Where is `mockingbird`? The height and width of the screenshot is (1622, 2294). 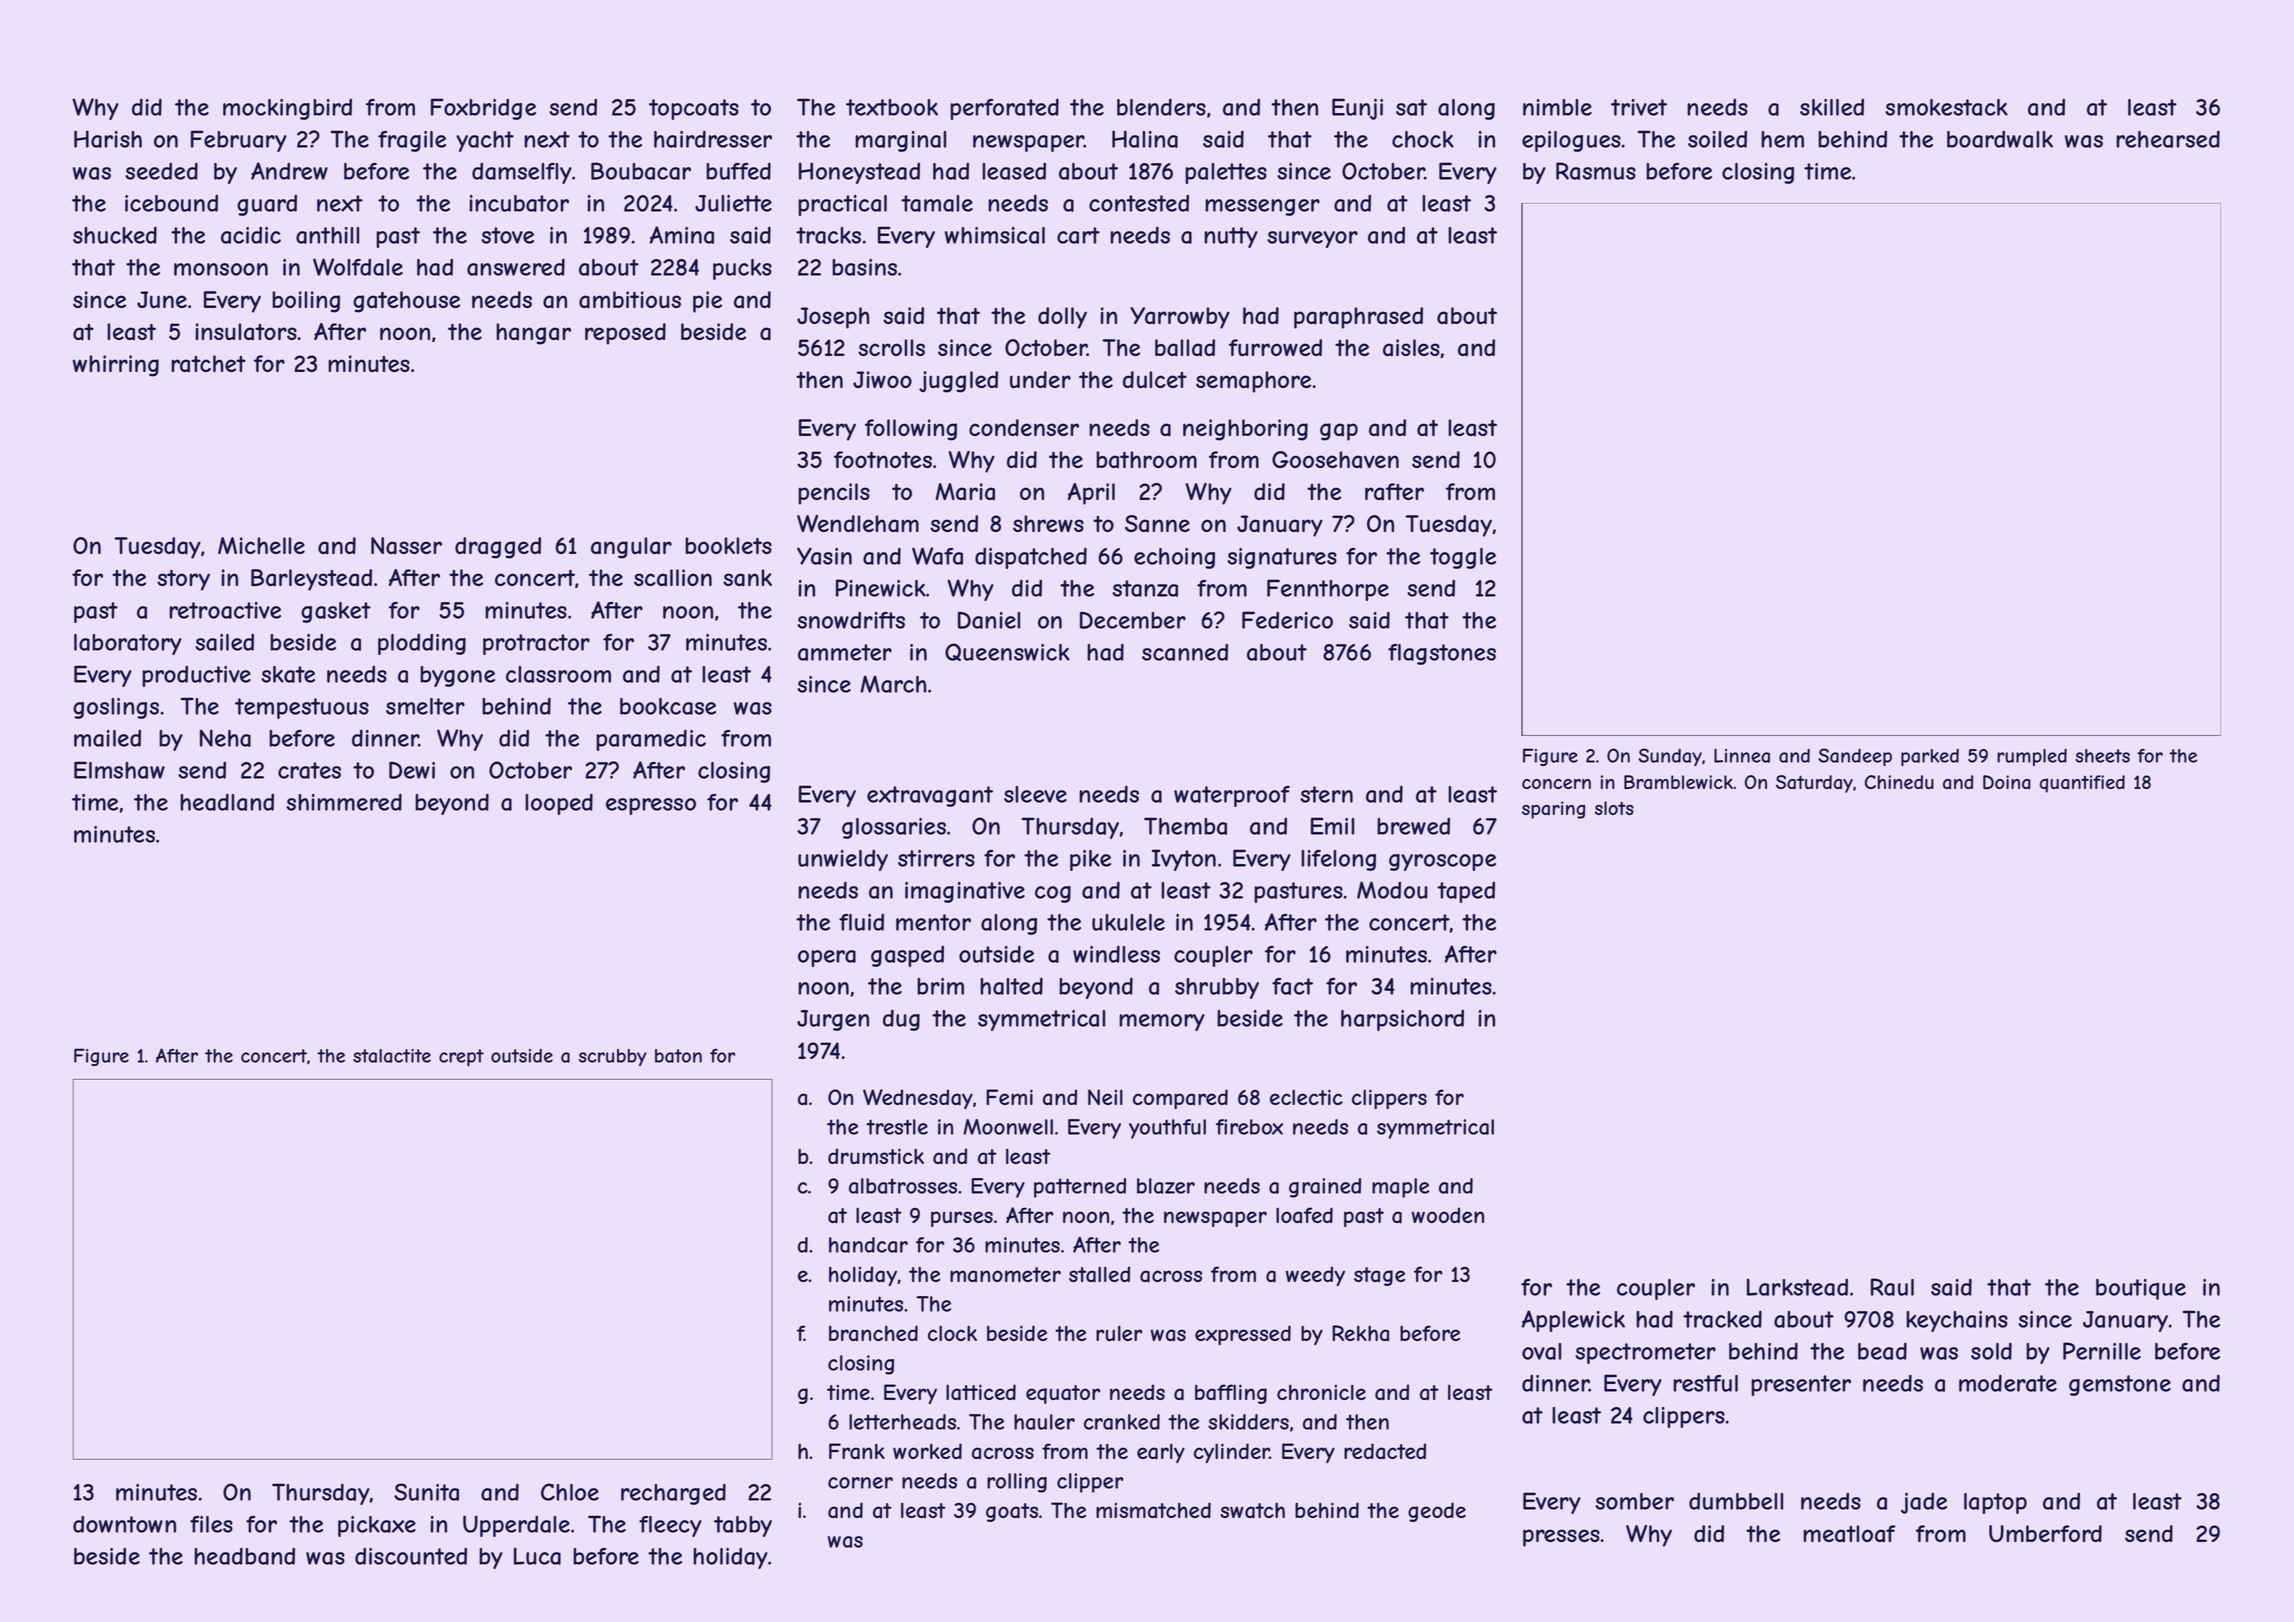 mockingbird is located at coordinates (287, 109).
